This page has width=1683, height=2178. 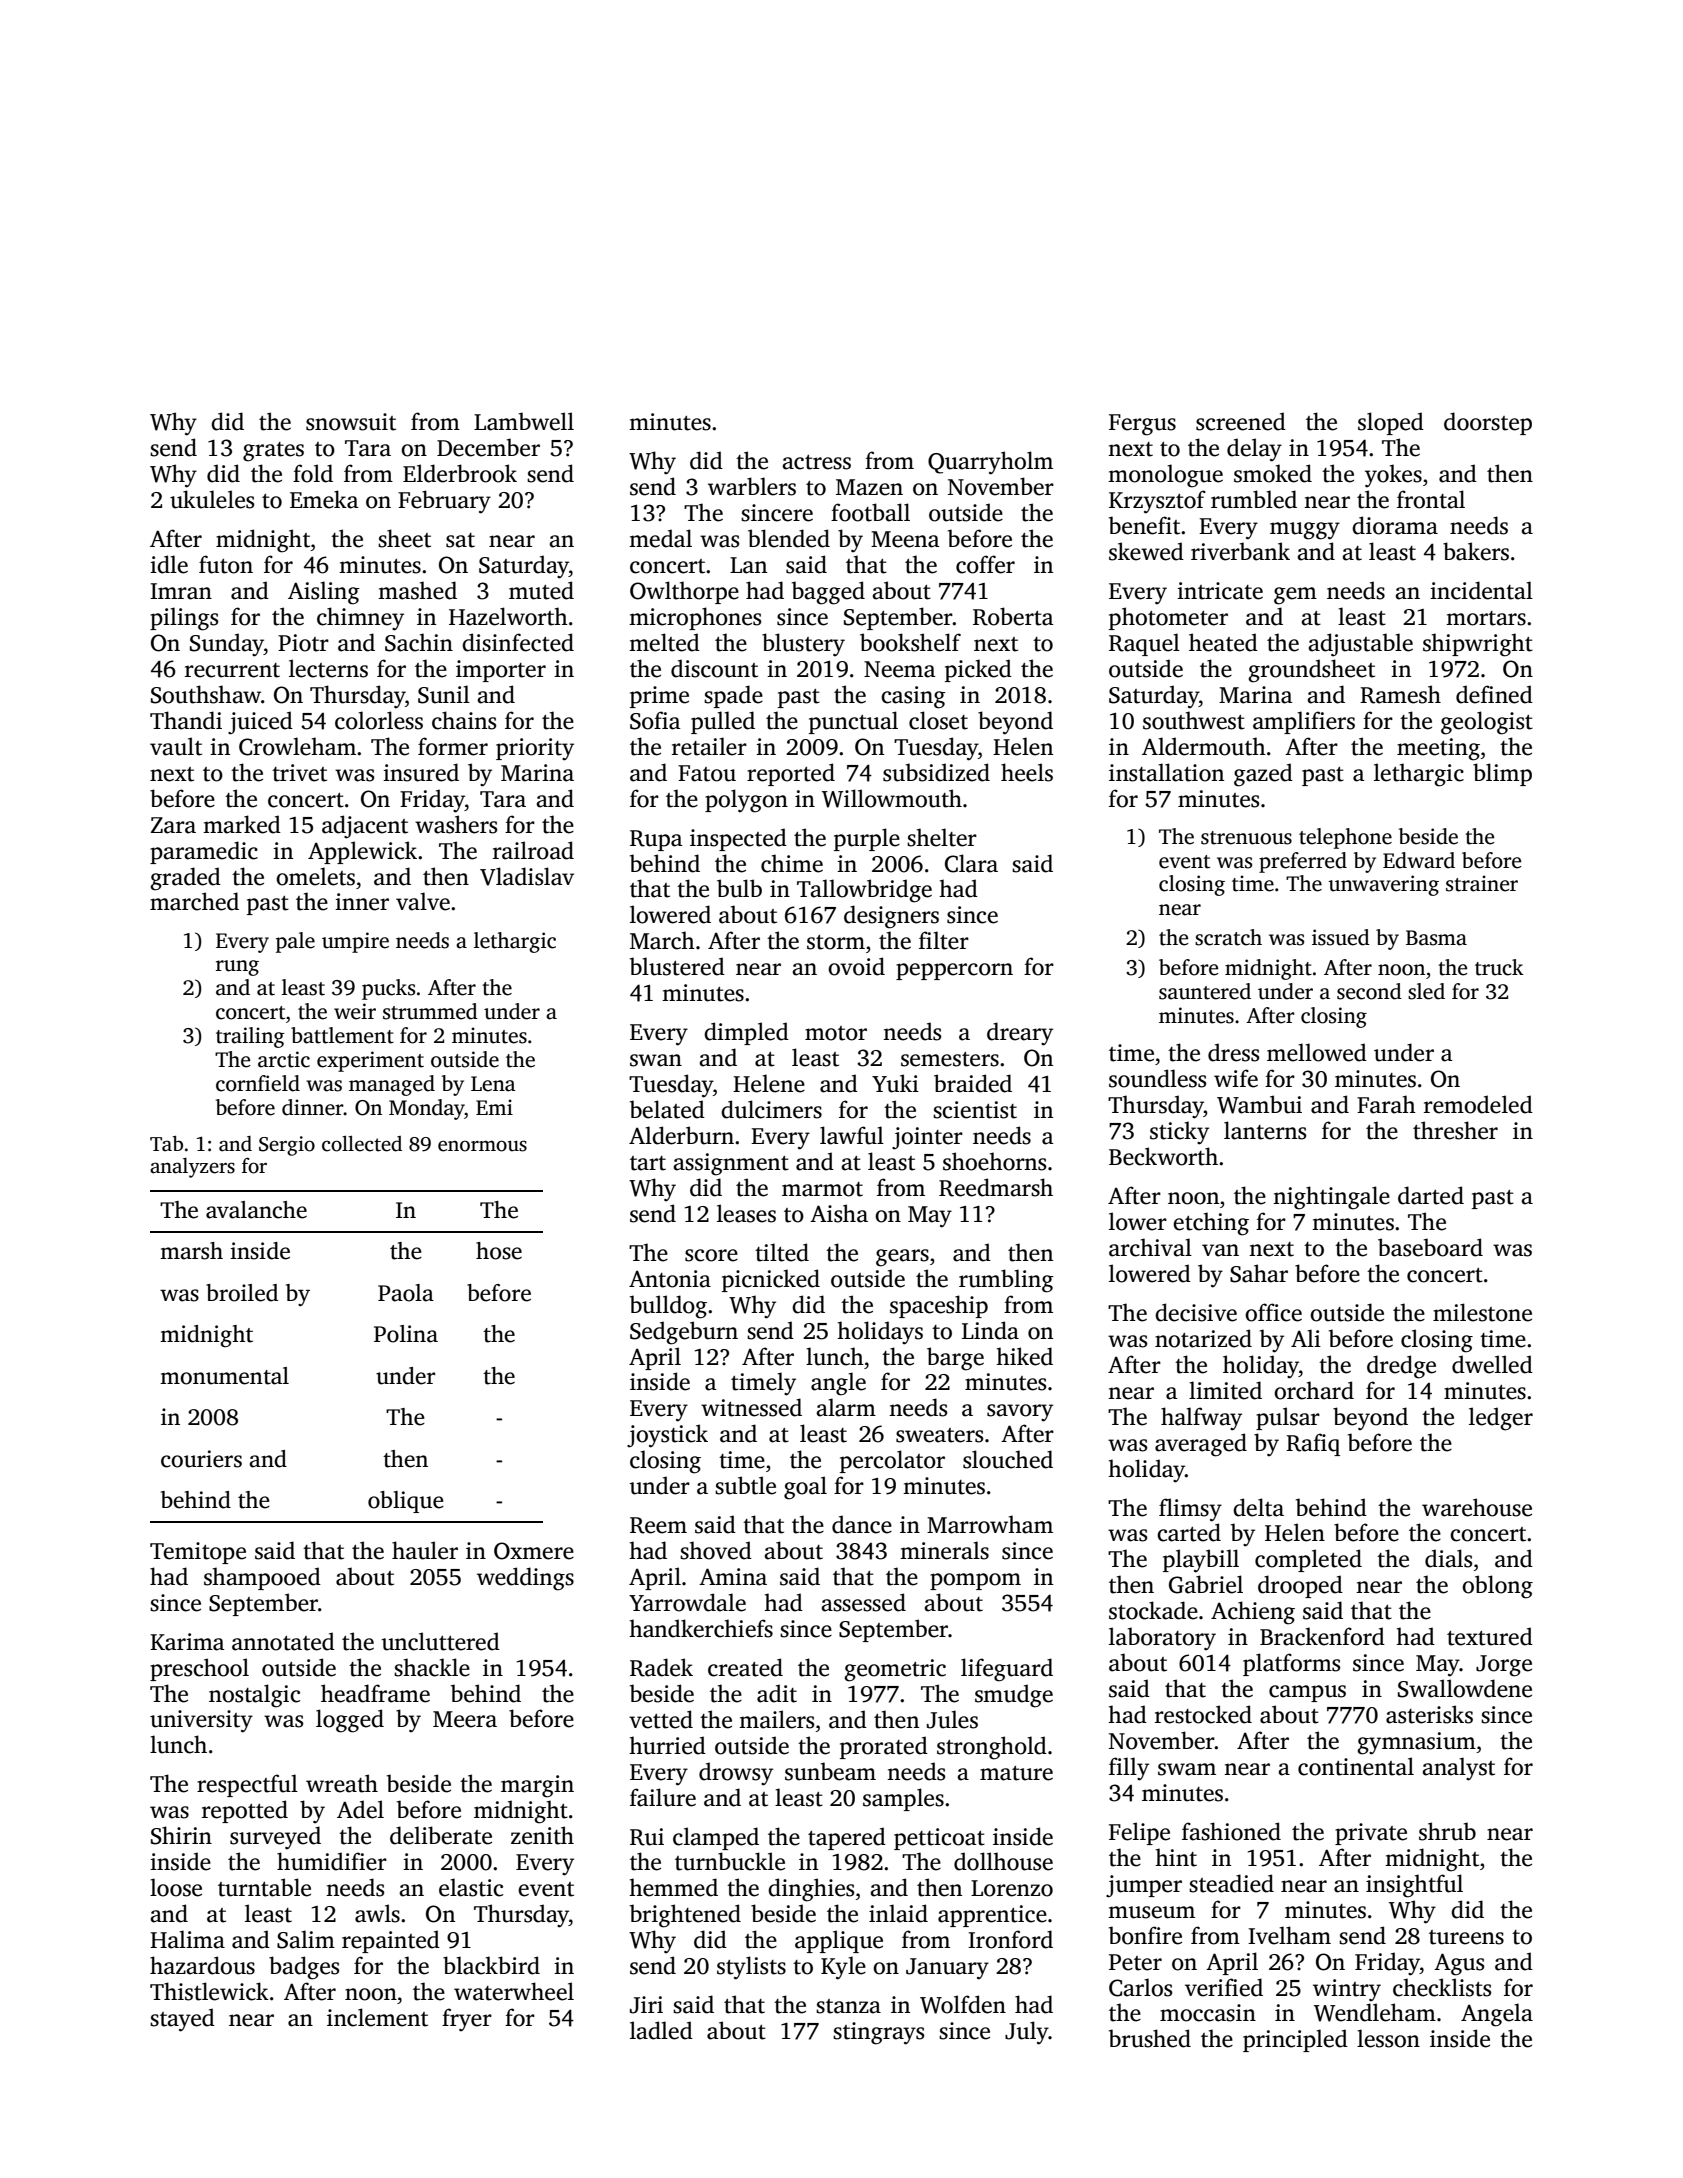 I want to click on strummed, so click(x=430, y=1011).
